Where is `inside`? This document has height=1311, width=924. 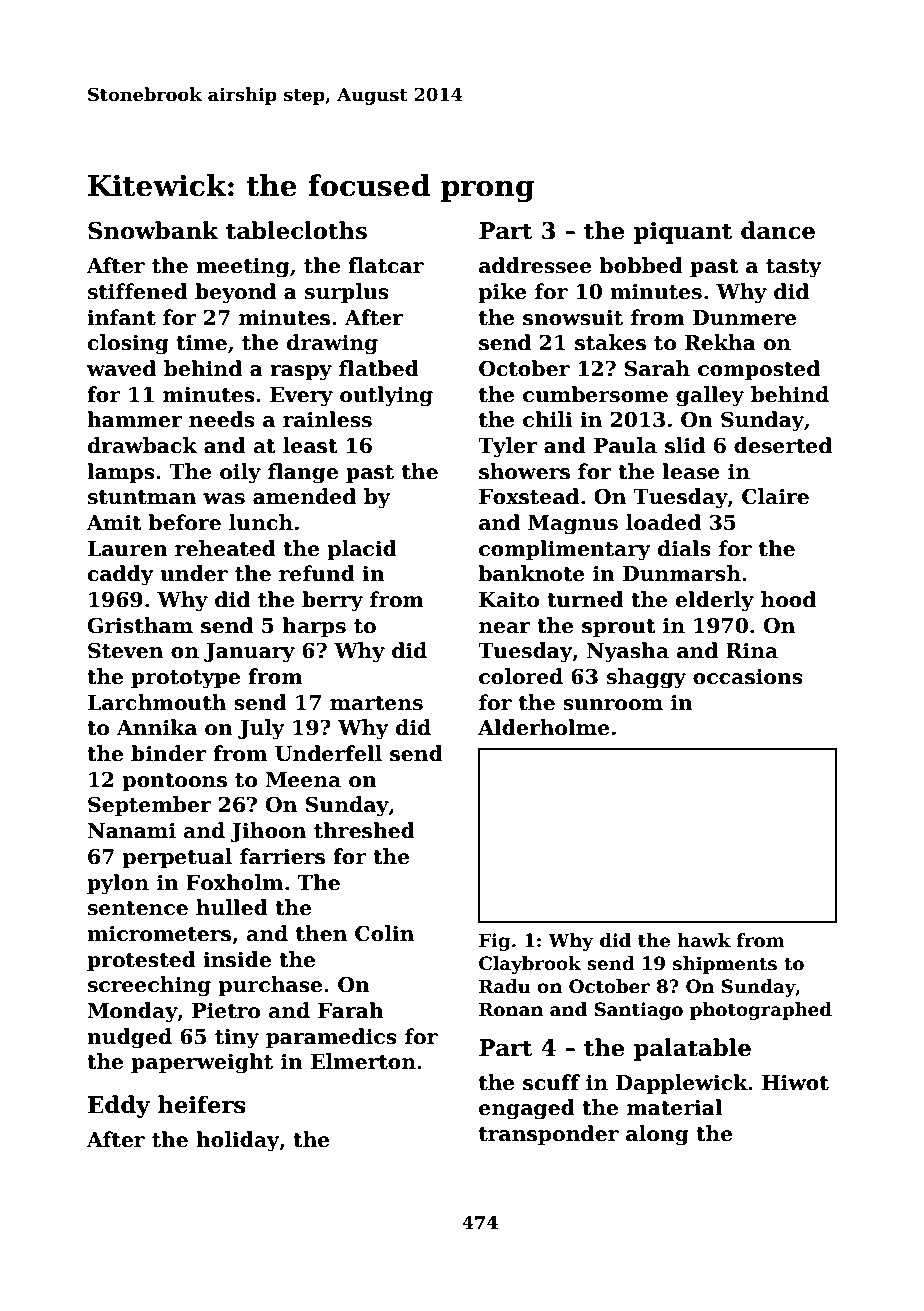
inside is located at coordinates (237, 959).
